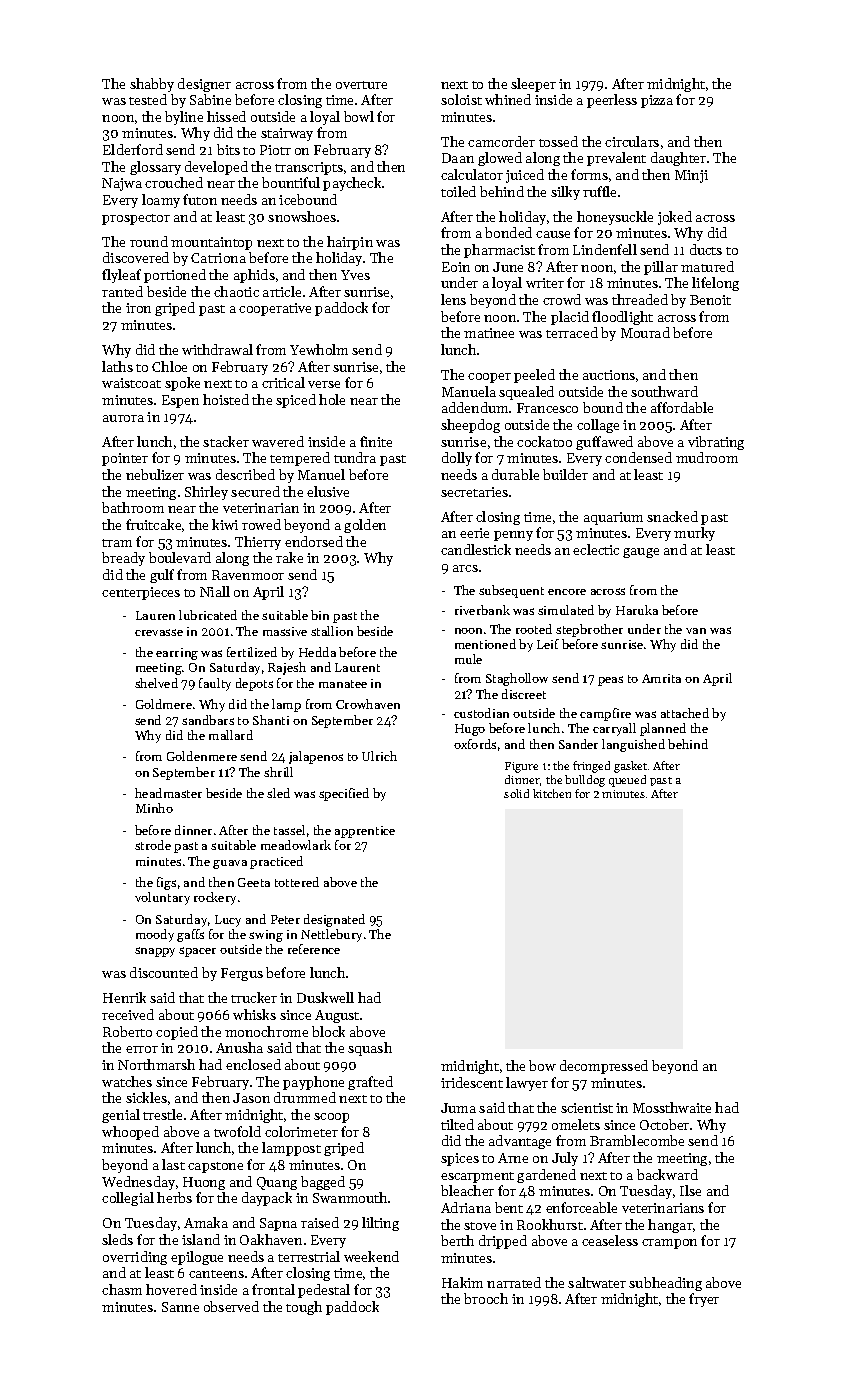 Image resolution: width=849 pixels, height=1400 pixels. What do you see at coordinates (657, 101) in the screenshot?
I see `pizza` at bounding box center [657, 101].
